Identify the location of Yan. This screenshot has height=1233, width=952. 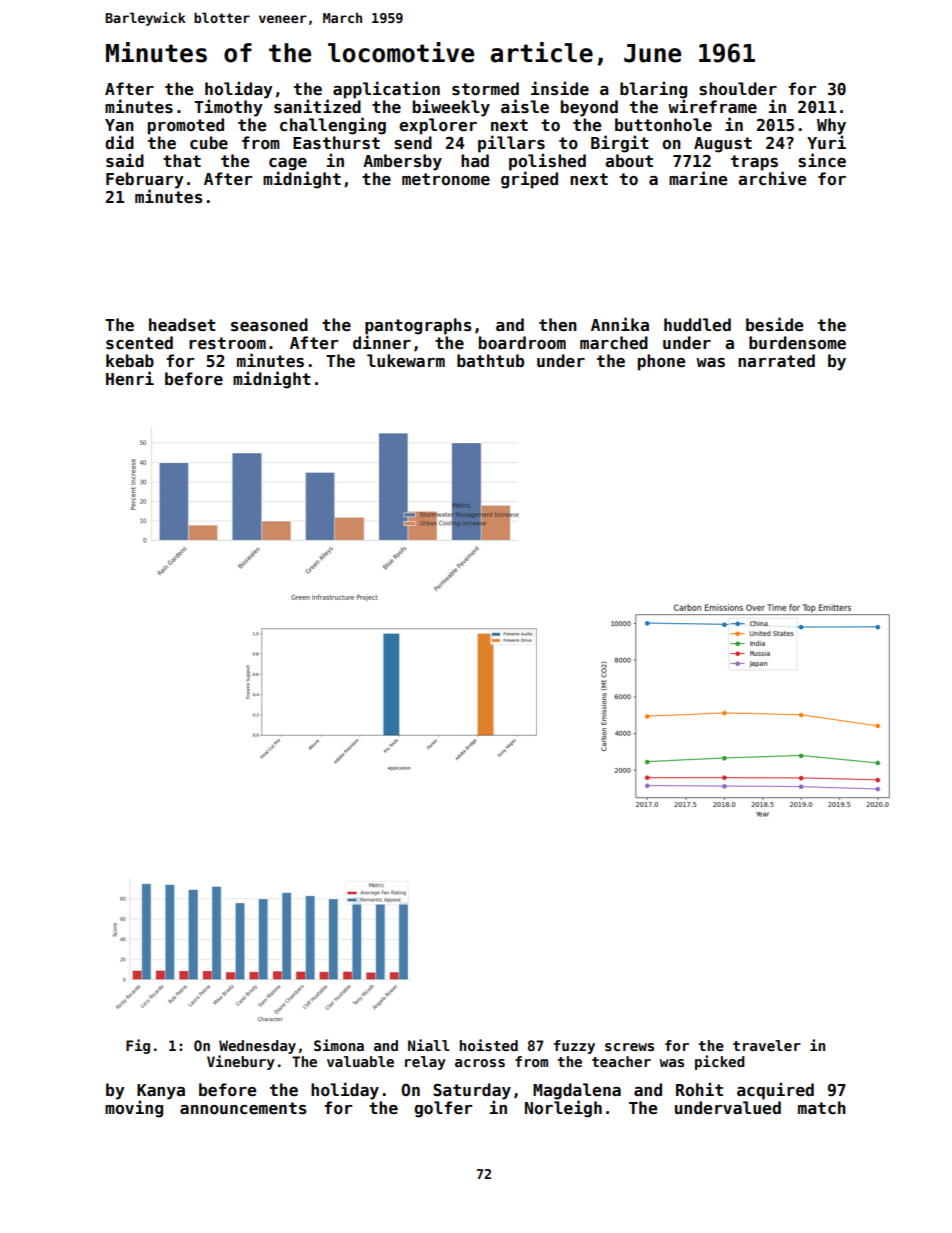
(119, 125).
